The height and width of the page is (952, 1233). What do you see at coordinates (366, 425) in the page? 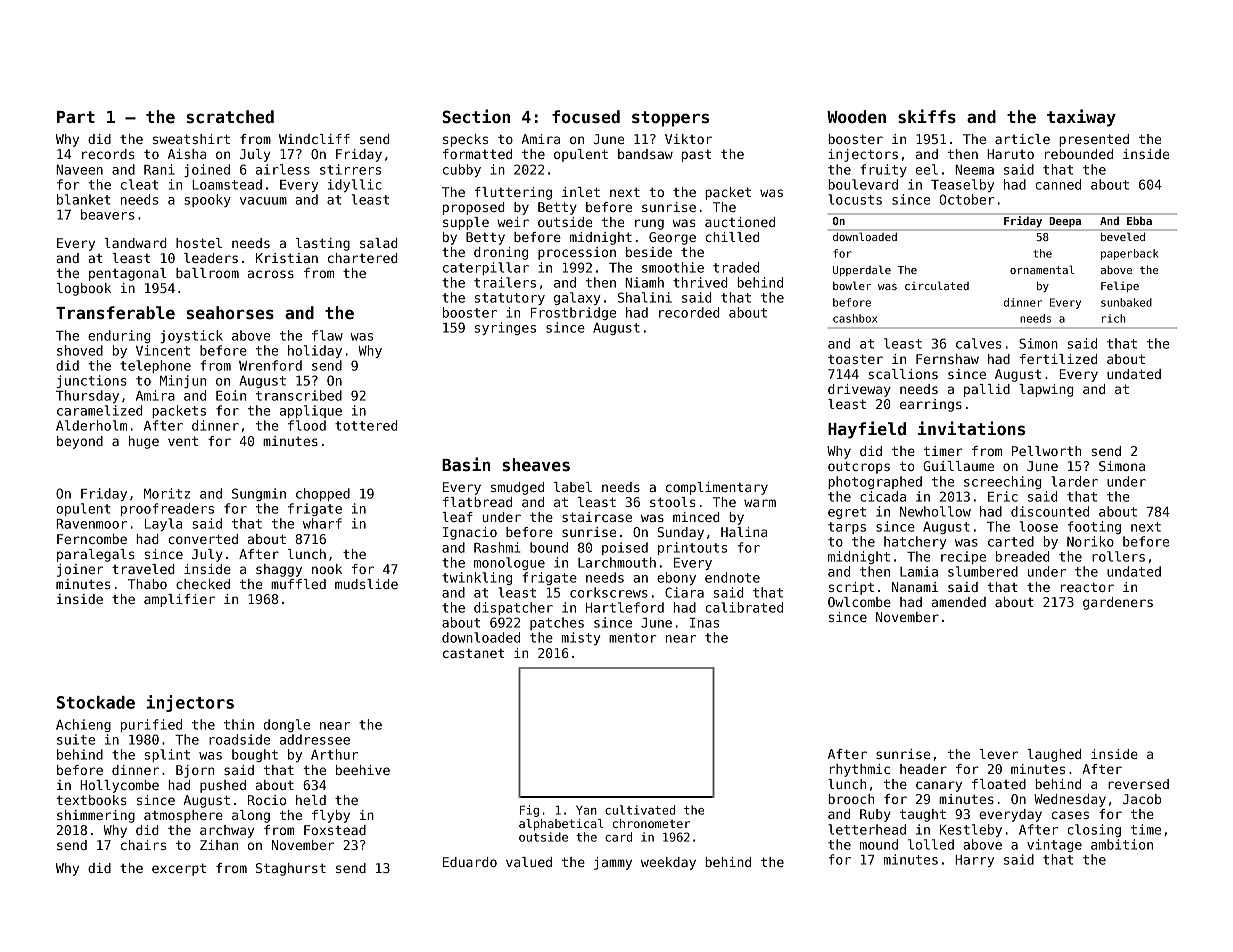
I see `tottered` at bounding box center [366, 425].
